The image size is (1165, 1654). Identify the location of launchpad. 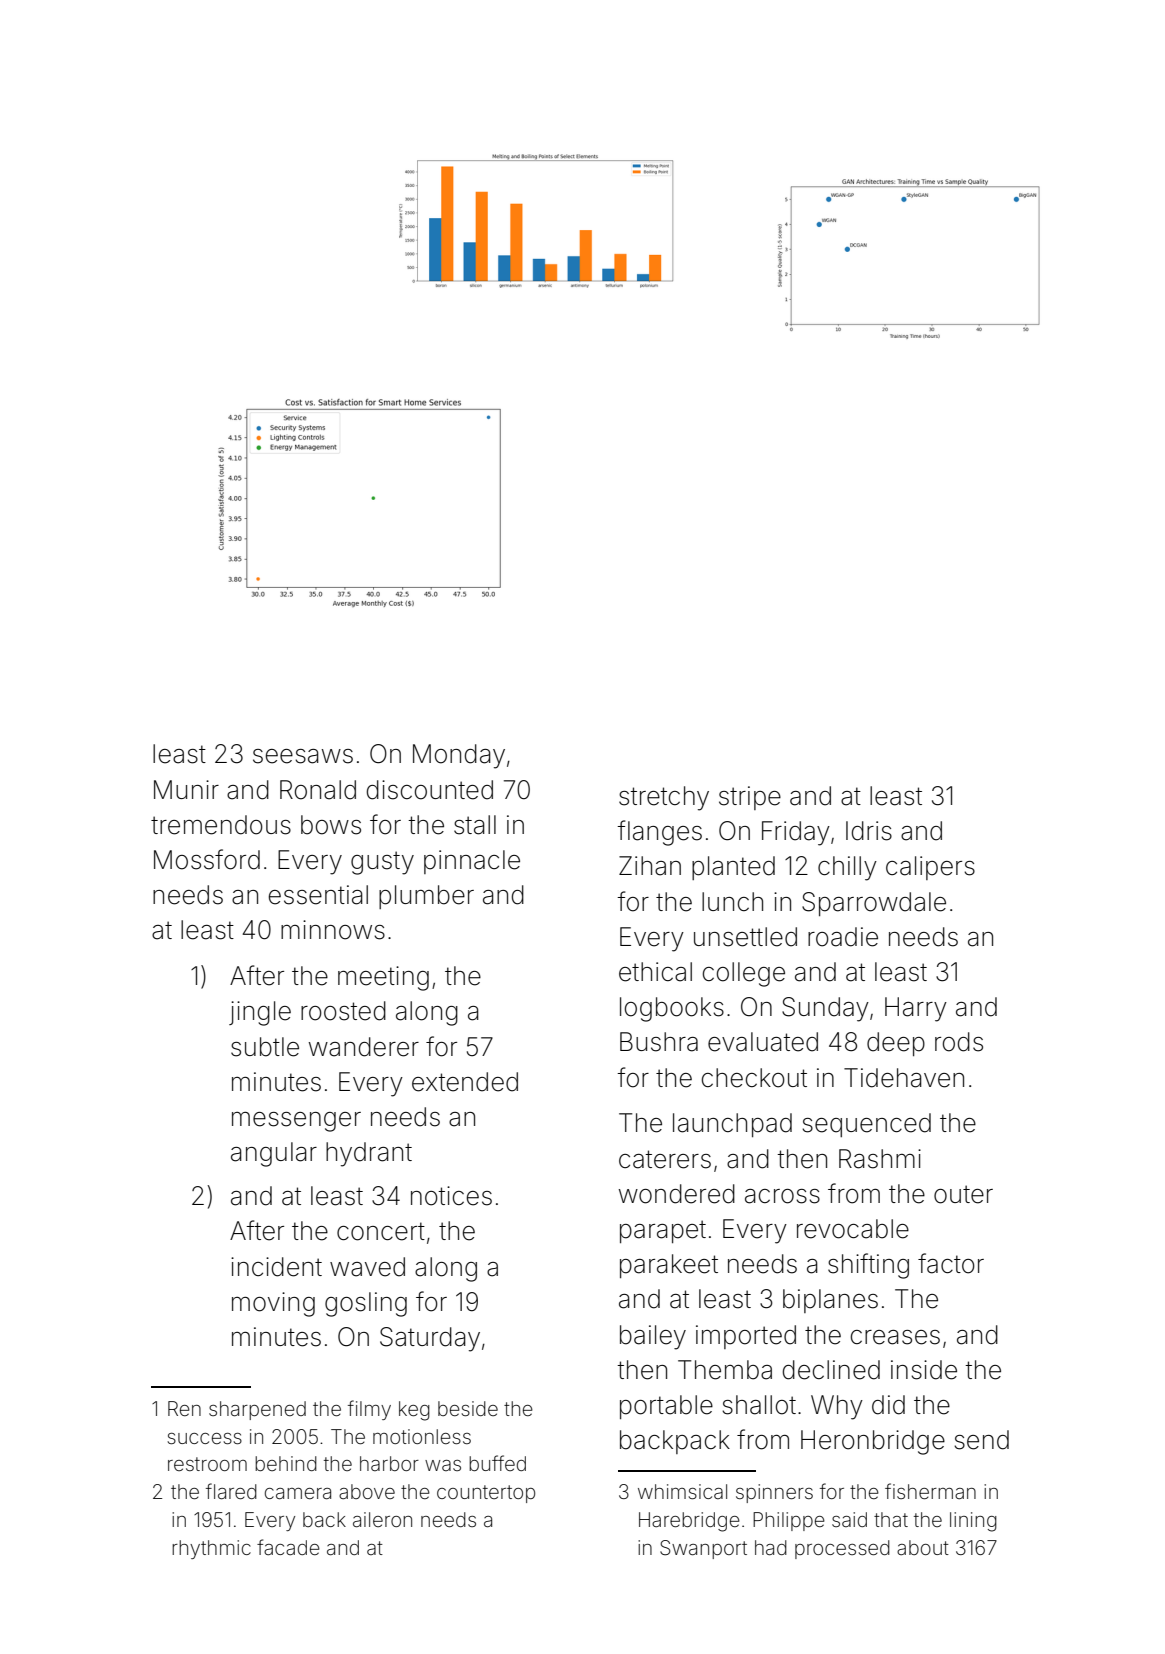
(732, 1125).
